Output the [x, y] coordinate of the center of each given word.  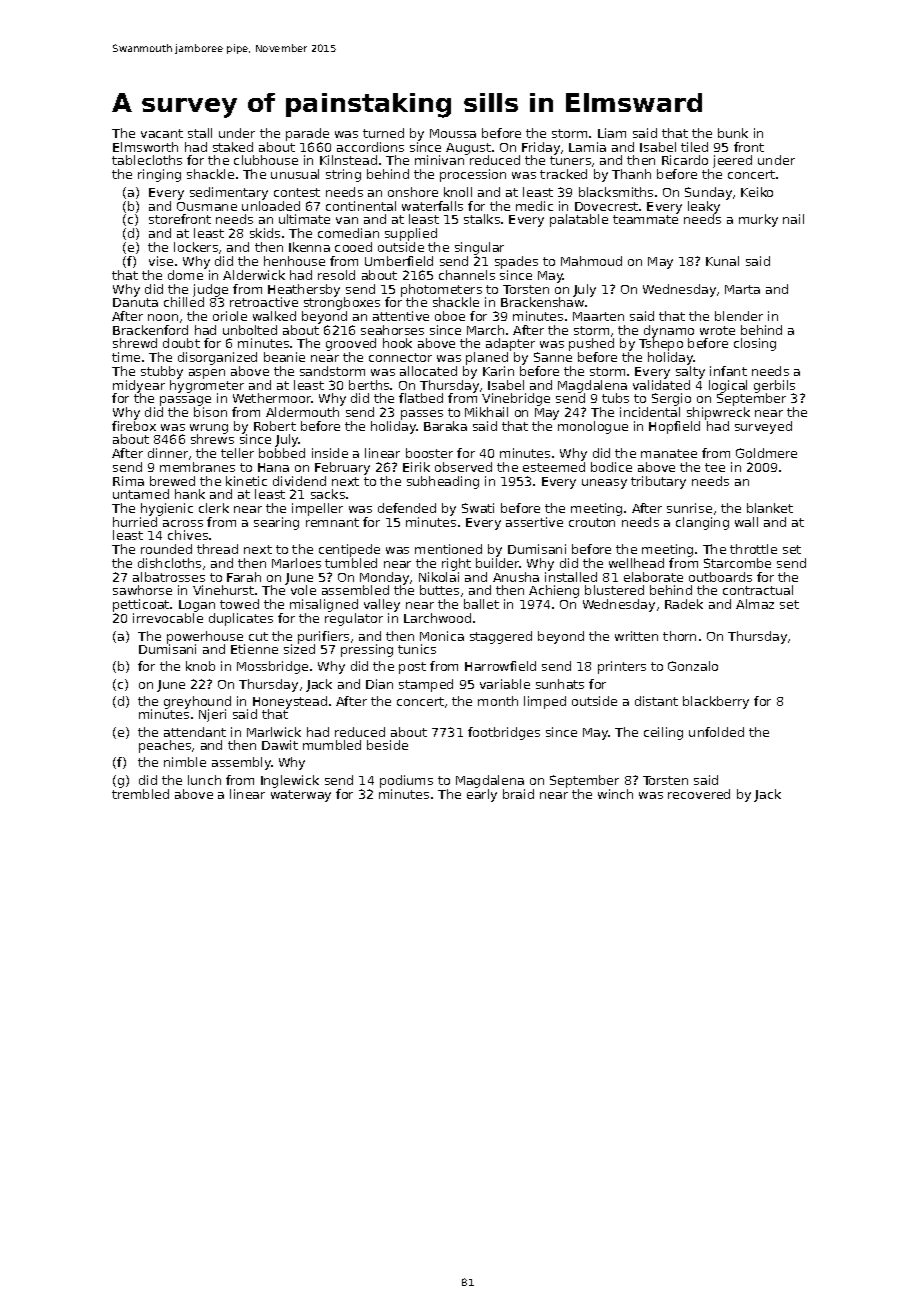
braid [518, 794]
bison [210, 412]
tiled [694, 147]
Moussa [453, 133]
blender [739, 316]
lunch [204, 780]
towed [239, 604]
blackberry [716, 702]
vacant [162, 133]
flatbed [421, 398]
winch [615, 794]
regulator [354, 619]
